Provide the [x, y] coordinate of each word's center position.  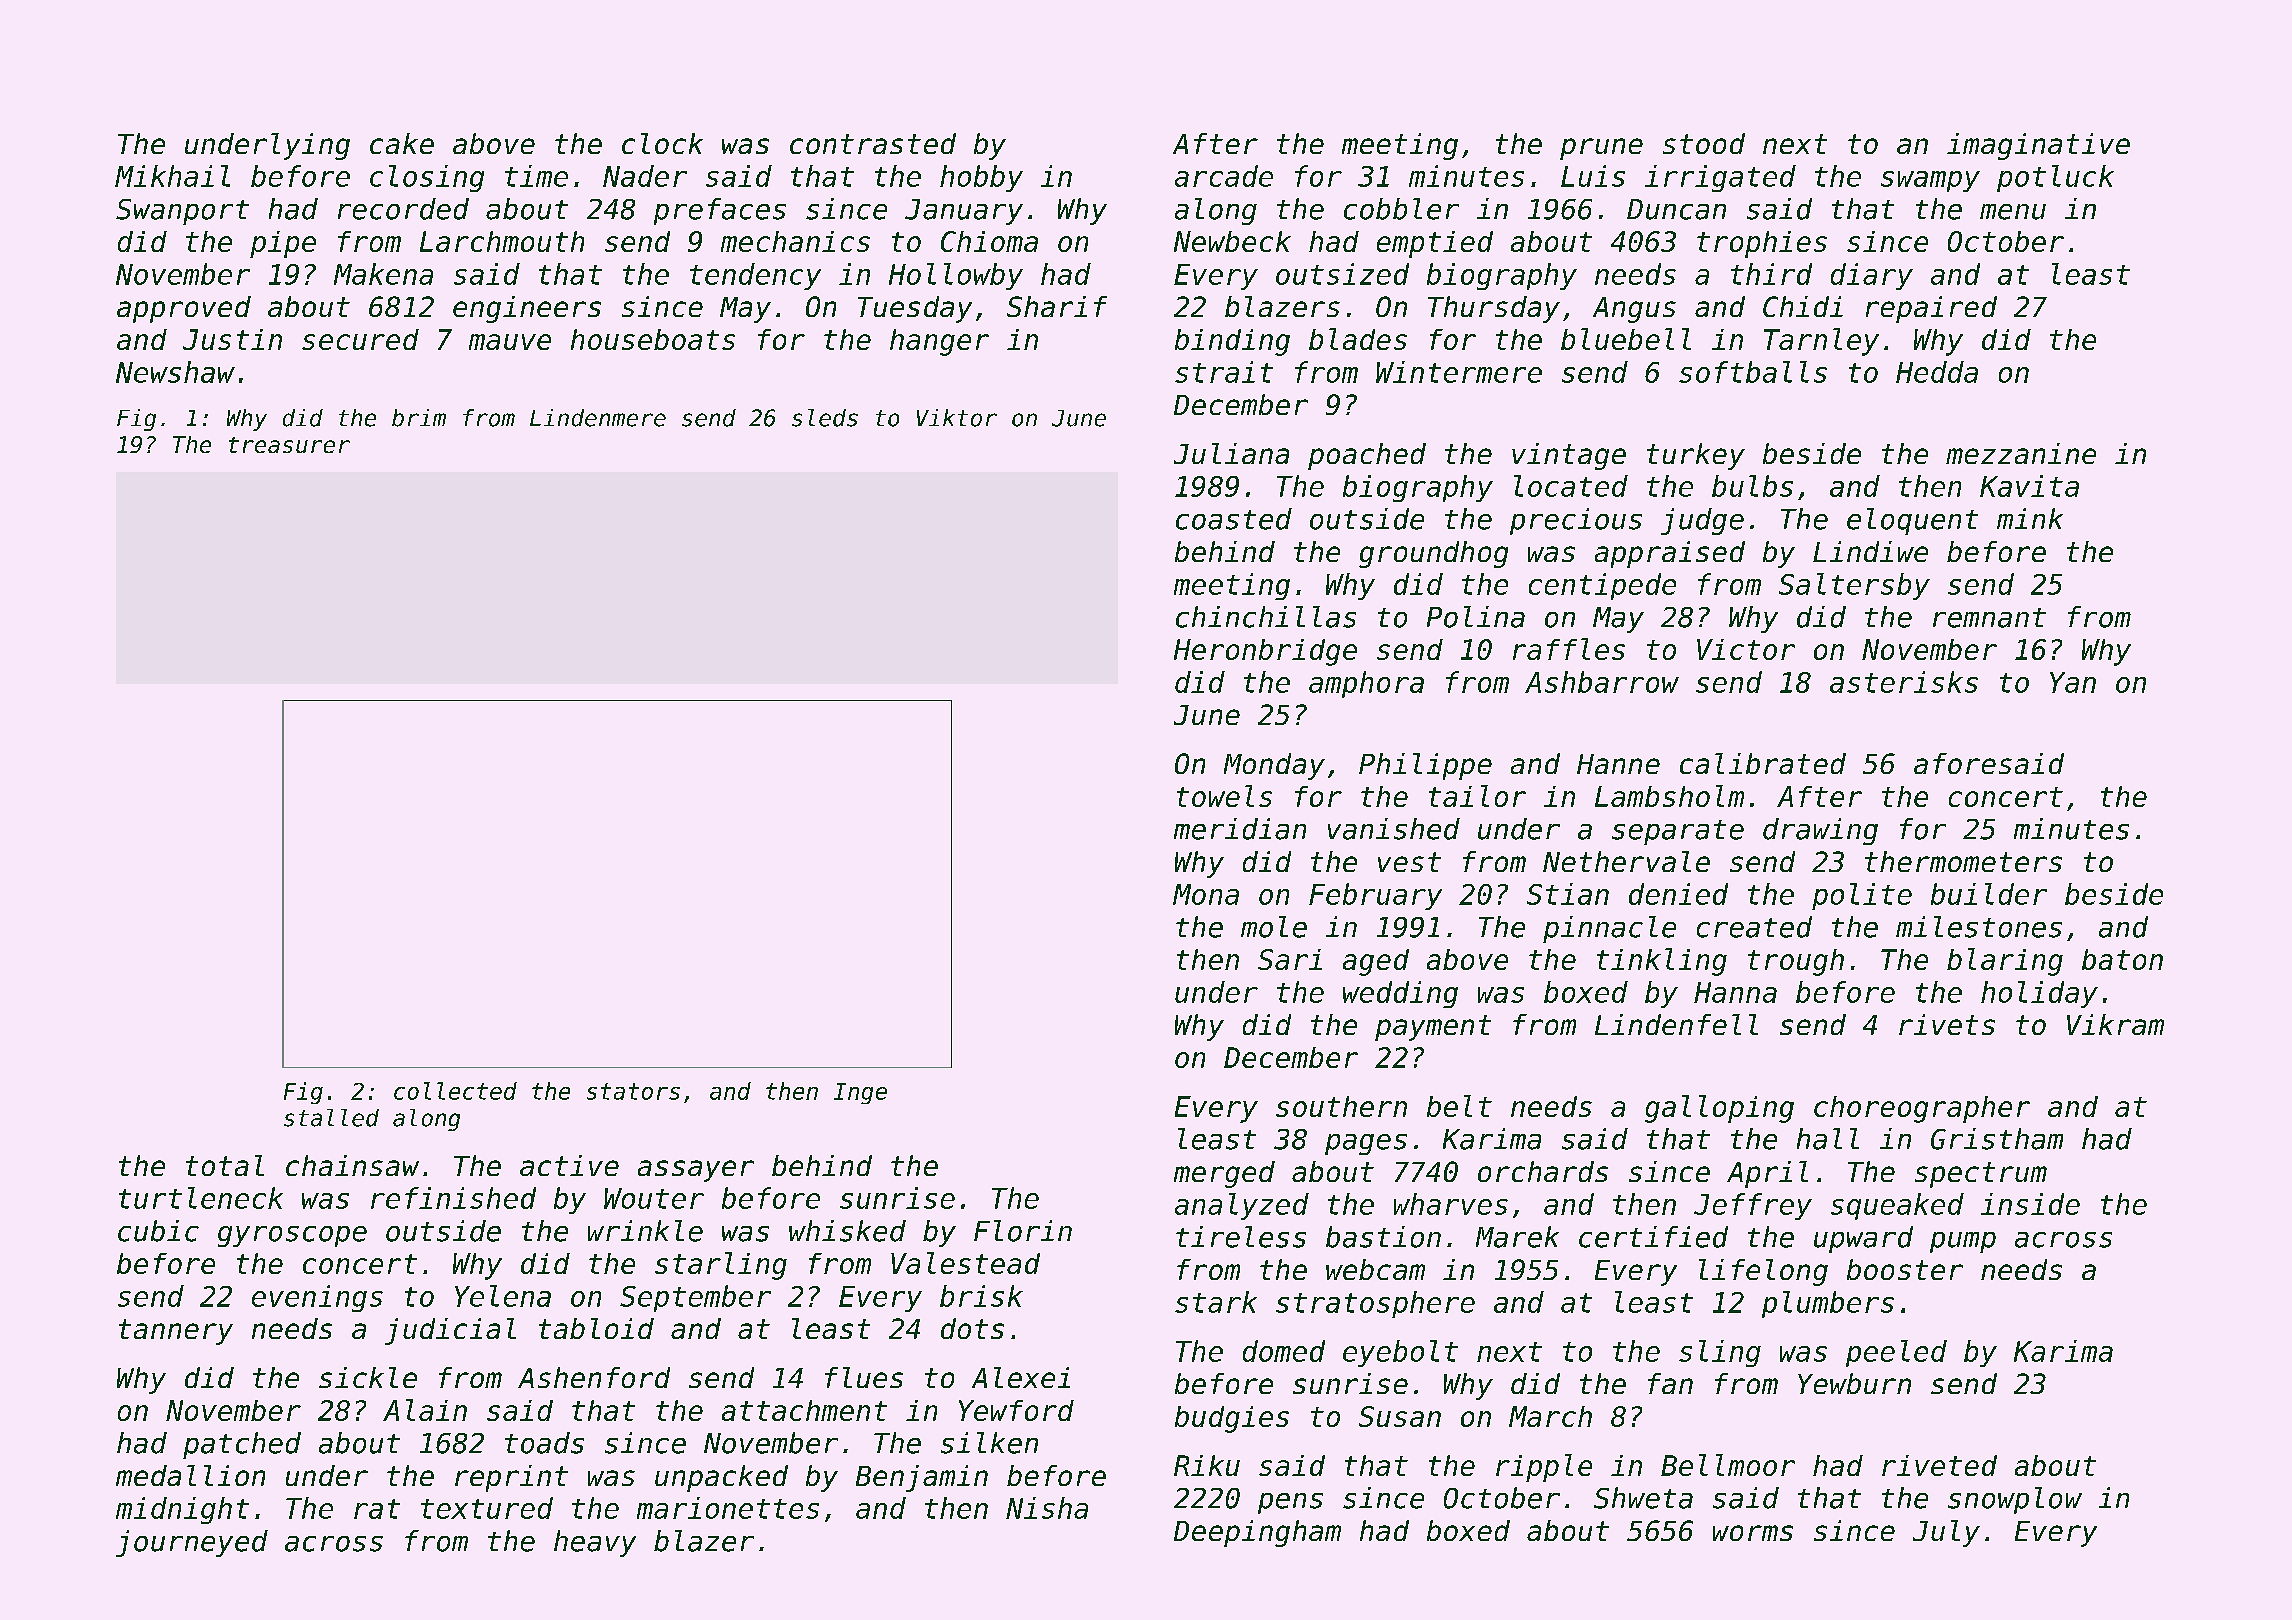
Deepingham [1257, 1533]
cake [402, 143]
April [1767, 1174]
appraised [1670, 554]
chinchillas [1266, 617]
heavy [595, 1543]
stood [1704, 143]
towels [1224, 796]
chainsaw [352, 1165]
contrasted [873, 143]
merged [1224, 1174]
